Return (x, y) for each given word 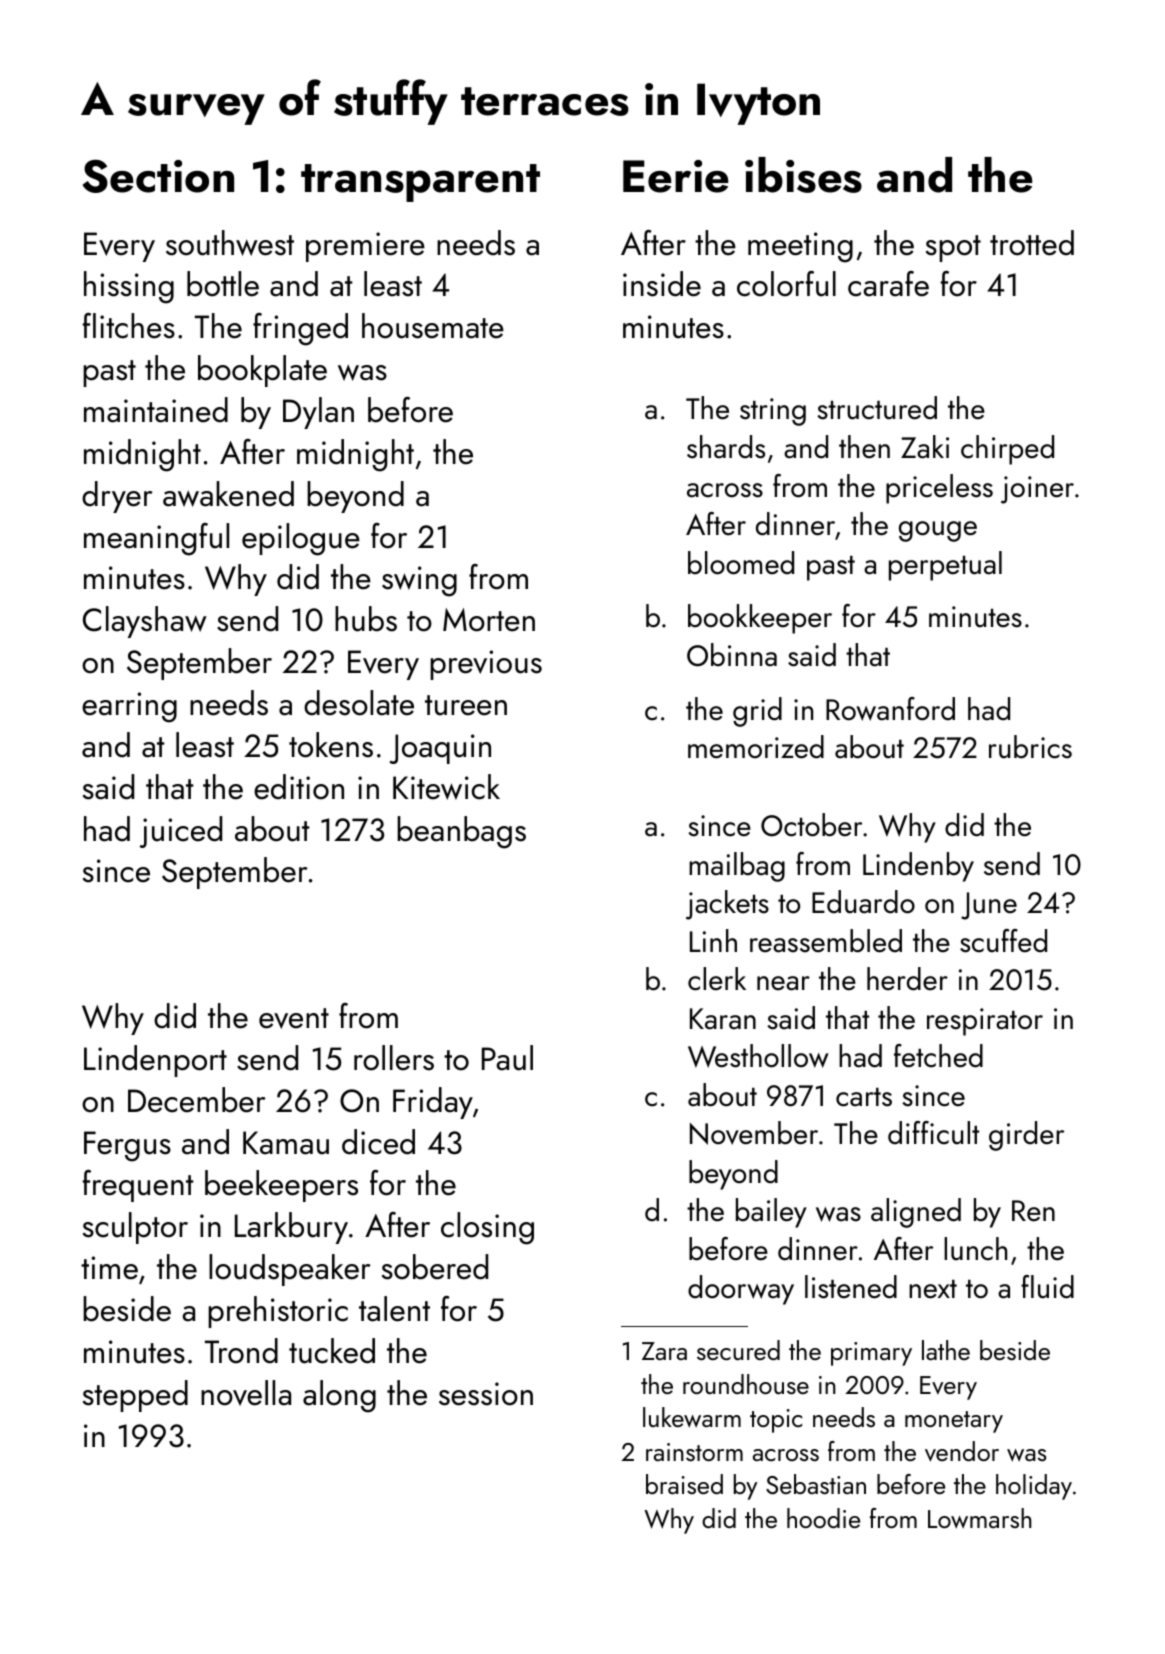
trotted (1032, 243)
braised (684, 1484)
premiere (365, 247)
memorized (756, 747)
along (339, 1396)
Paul (507, 1058)
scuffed (1003, 941)
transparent (420, 183)
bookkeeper (760, 619)
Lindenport (155, 1061)
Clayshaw (145, 622)
